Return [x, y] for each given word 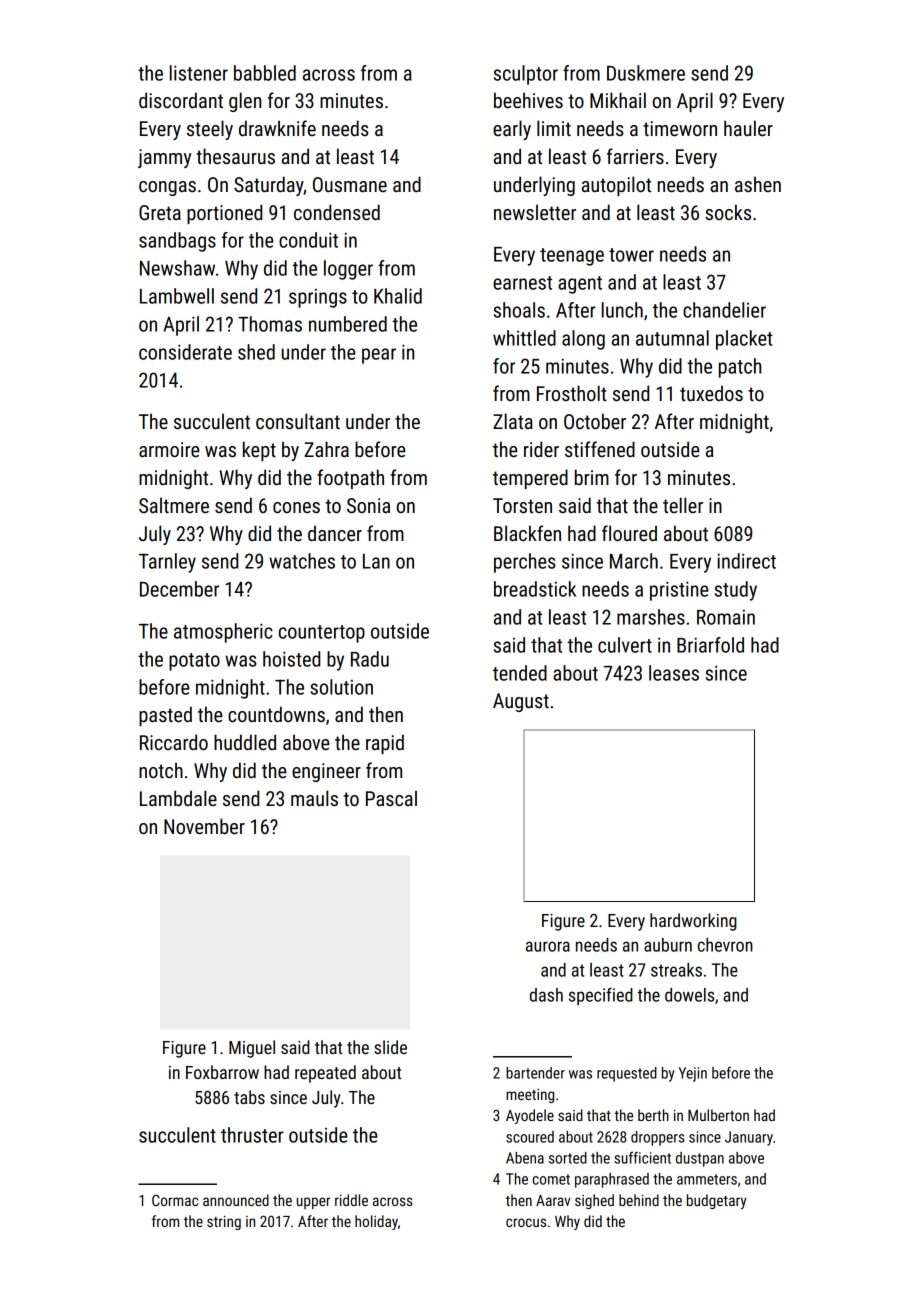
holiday [376, 1222]
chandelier [724, 310]
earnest [522, 283]
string [224, 1223]
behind [639, 1200]
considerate [185, 352]
